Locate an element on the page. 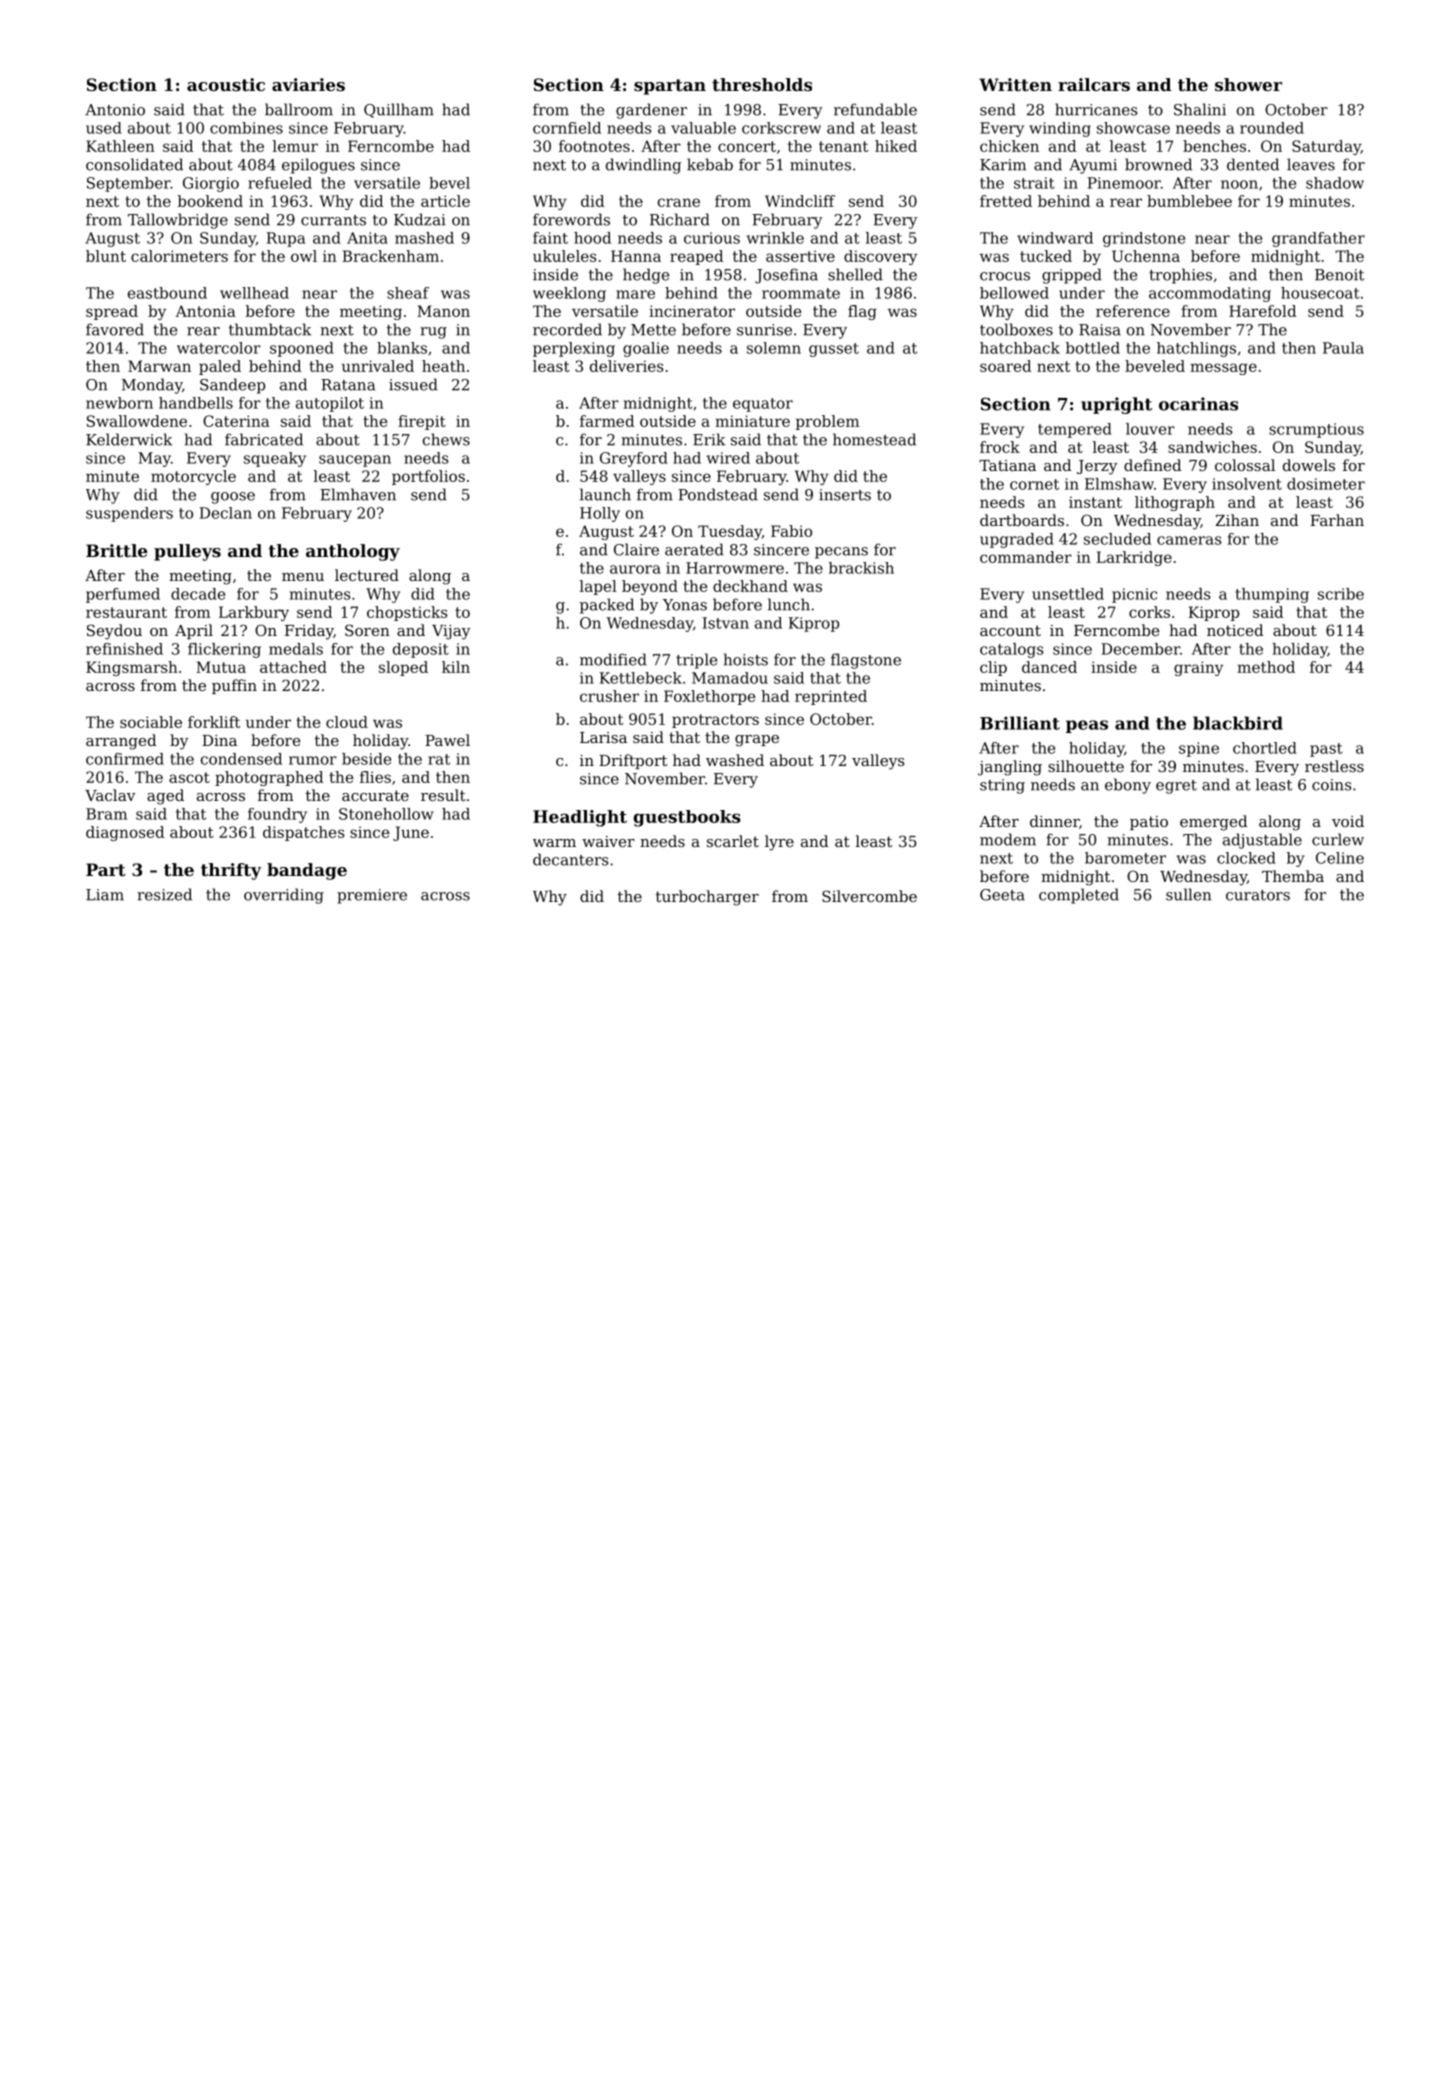 The height and width of the document is (2100, 1450). deliveries is located at coordinates (627, 366).
